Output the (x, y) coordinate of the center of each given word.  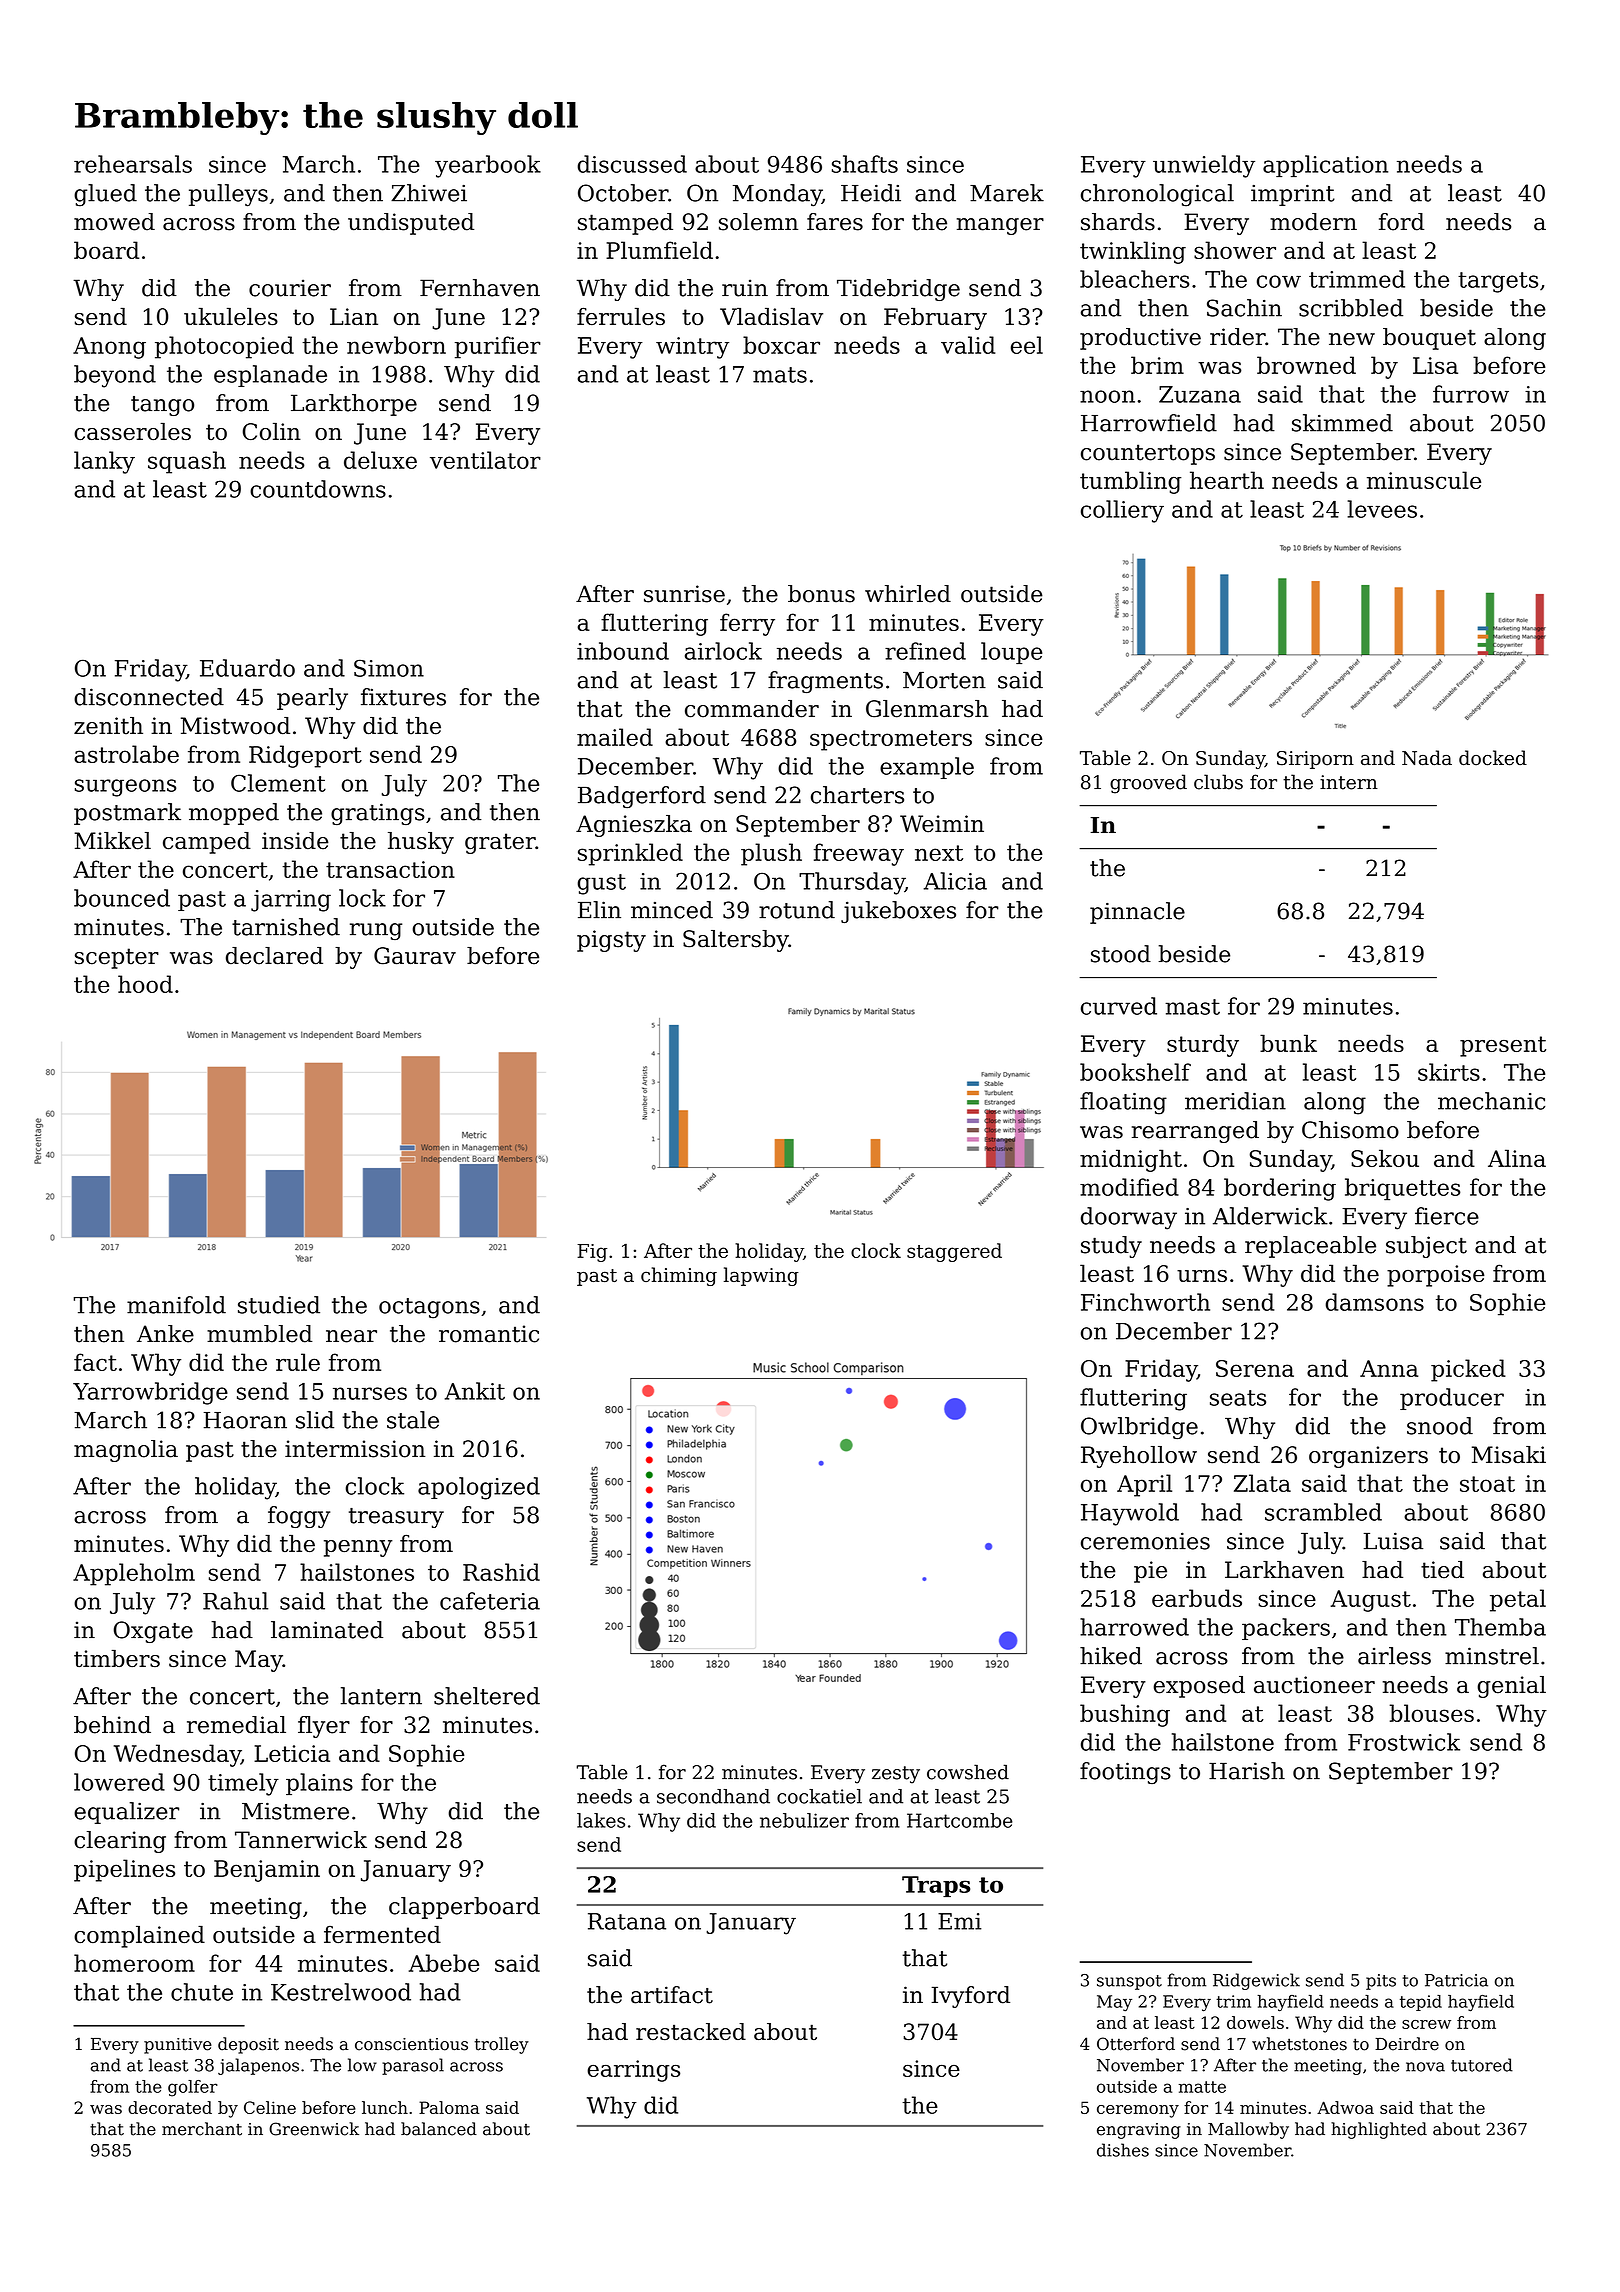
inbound (623, 651)
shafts (865, 164)
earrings (633, 2071)
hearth (1227, 480)
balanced (439, 2129)
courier (290, 288)
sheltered (487, 1696)
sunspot (1129, 1982)
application (1325, 166)
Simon (389, 668)
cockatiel (819, 1796)
